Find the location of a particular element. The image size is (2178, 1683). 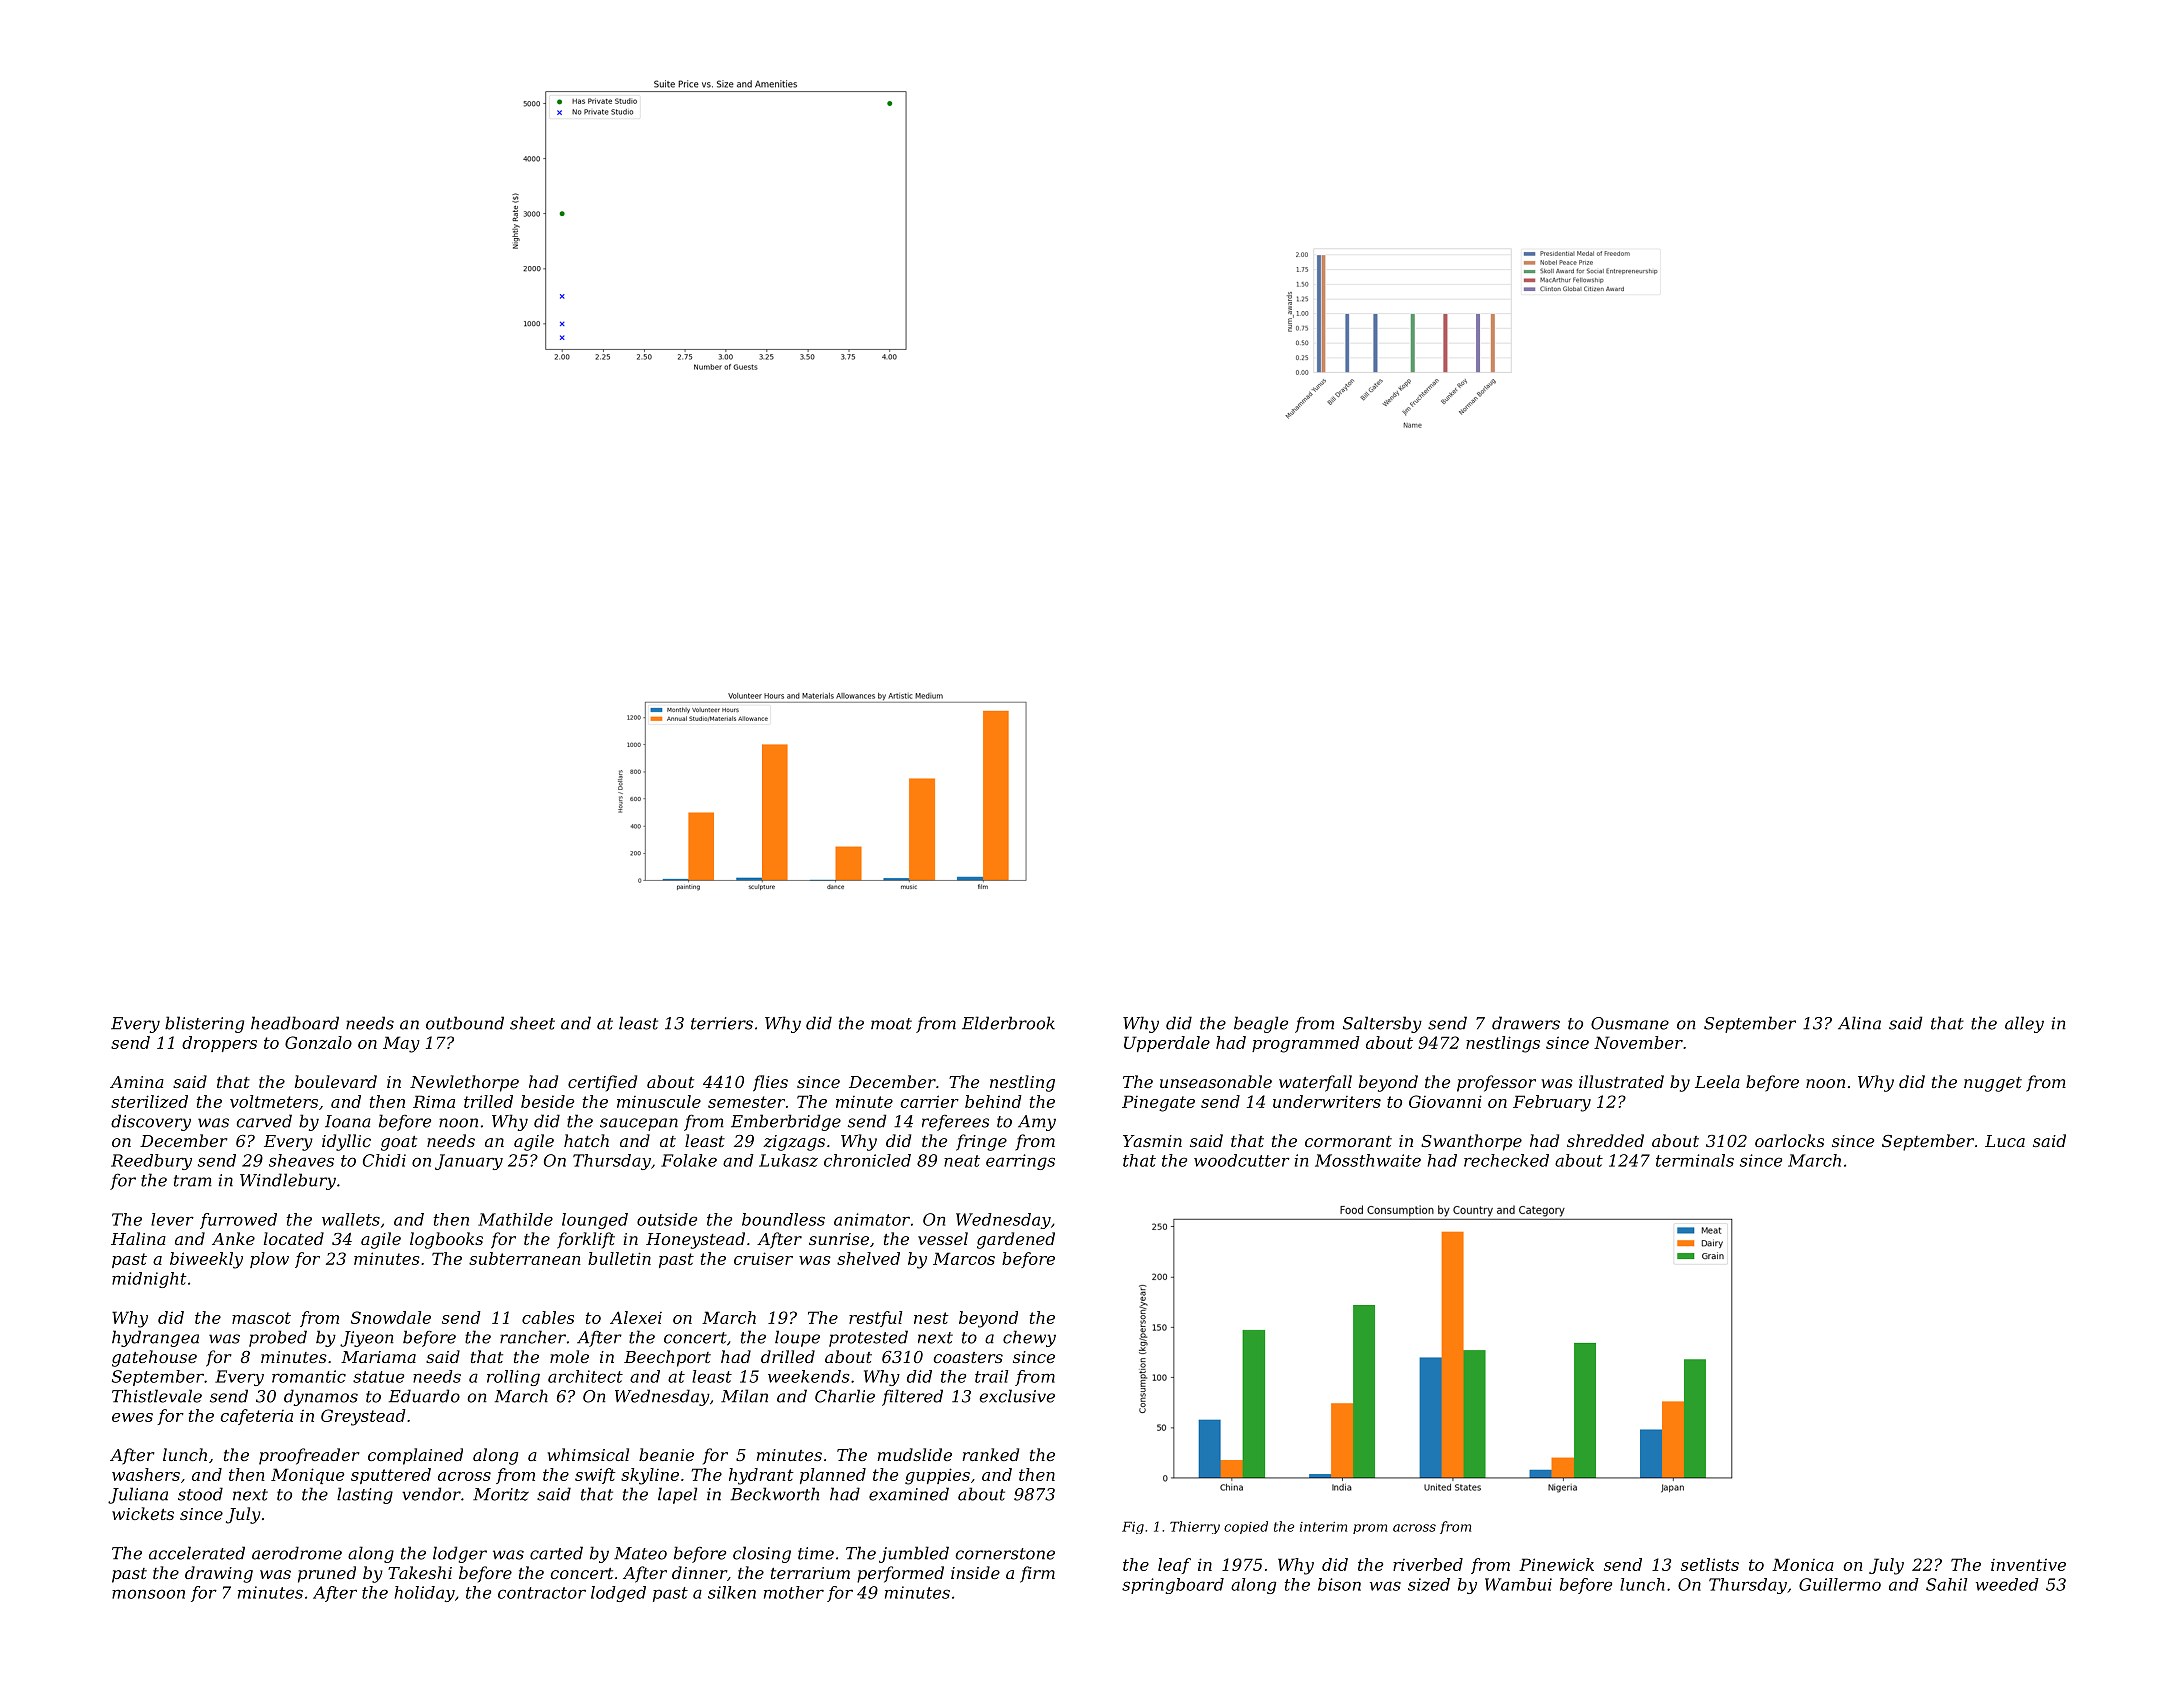

Thierry is located at coordinates (1195, 1527).
